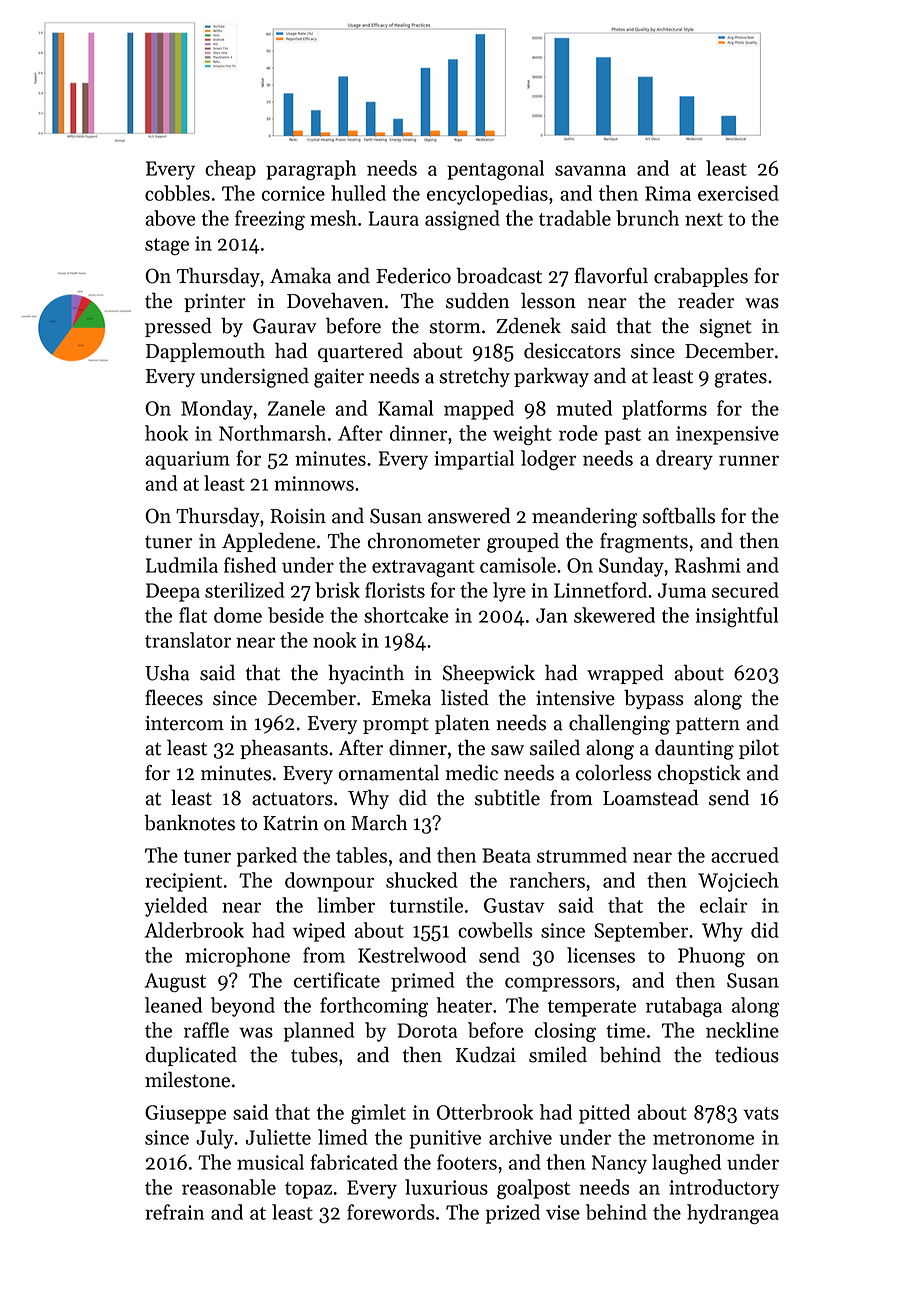 The height and width of the page is (1311, 924). Describe the element at coordinates (390, 1212) in the page. I see `forewords` at that location.
